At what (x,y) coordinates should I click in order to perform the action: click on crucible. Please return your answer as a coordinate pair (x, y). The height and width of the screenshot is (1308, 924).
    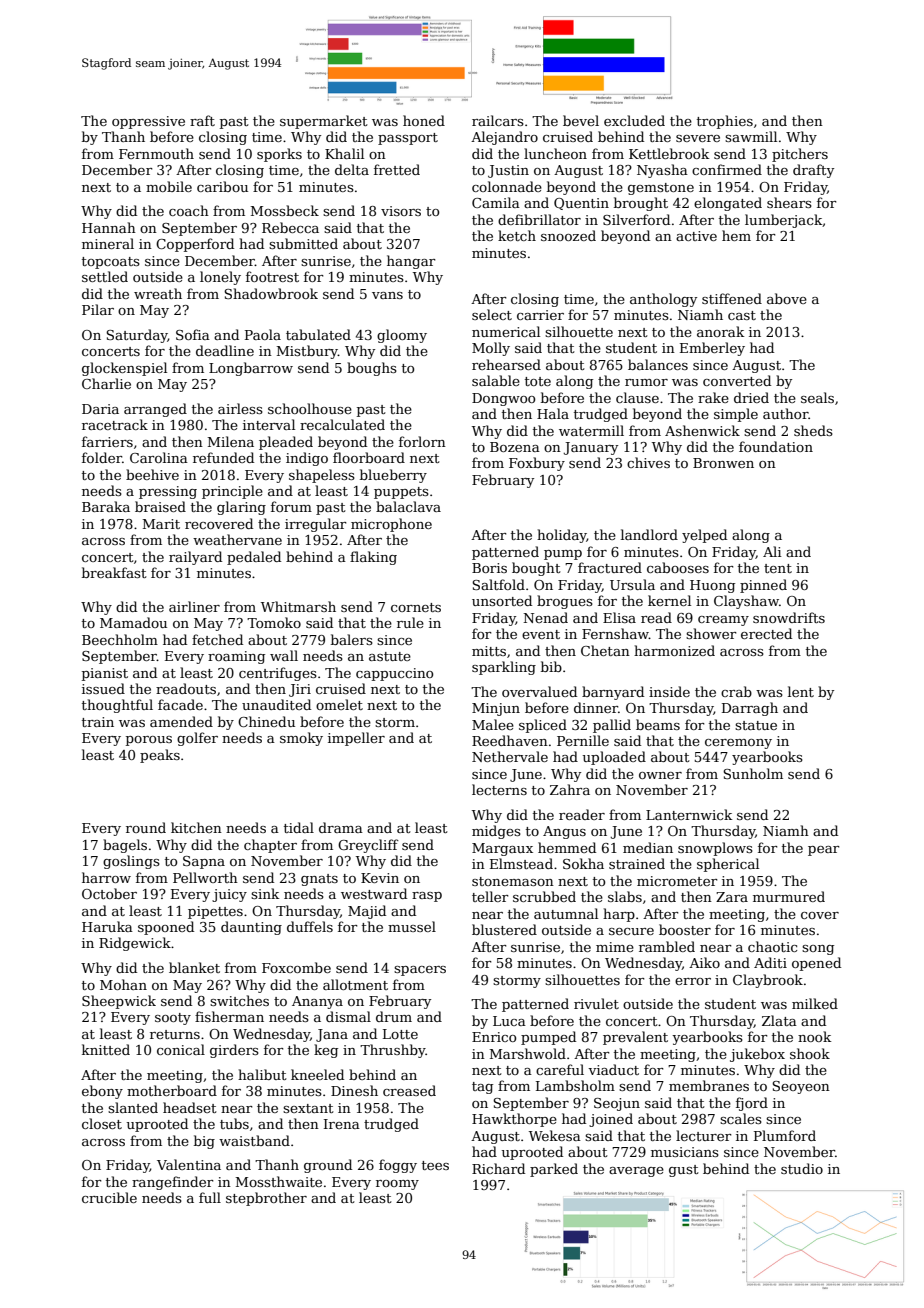
    Looking at the image, I should click on (109, 1197).
